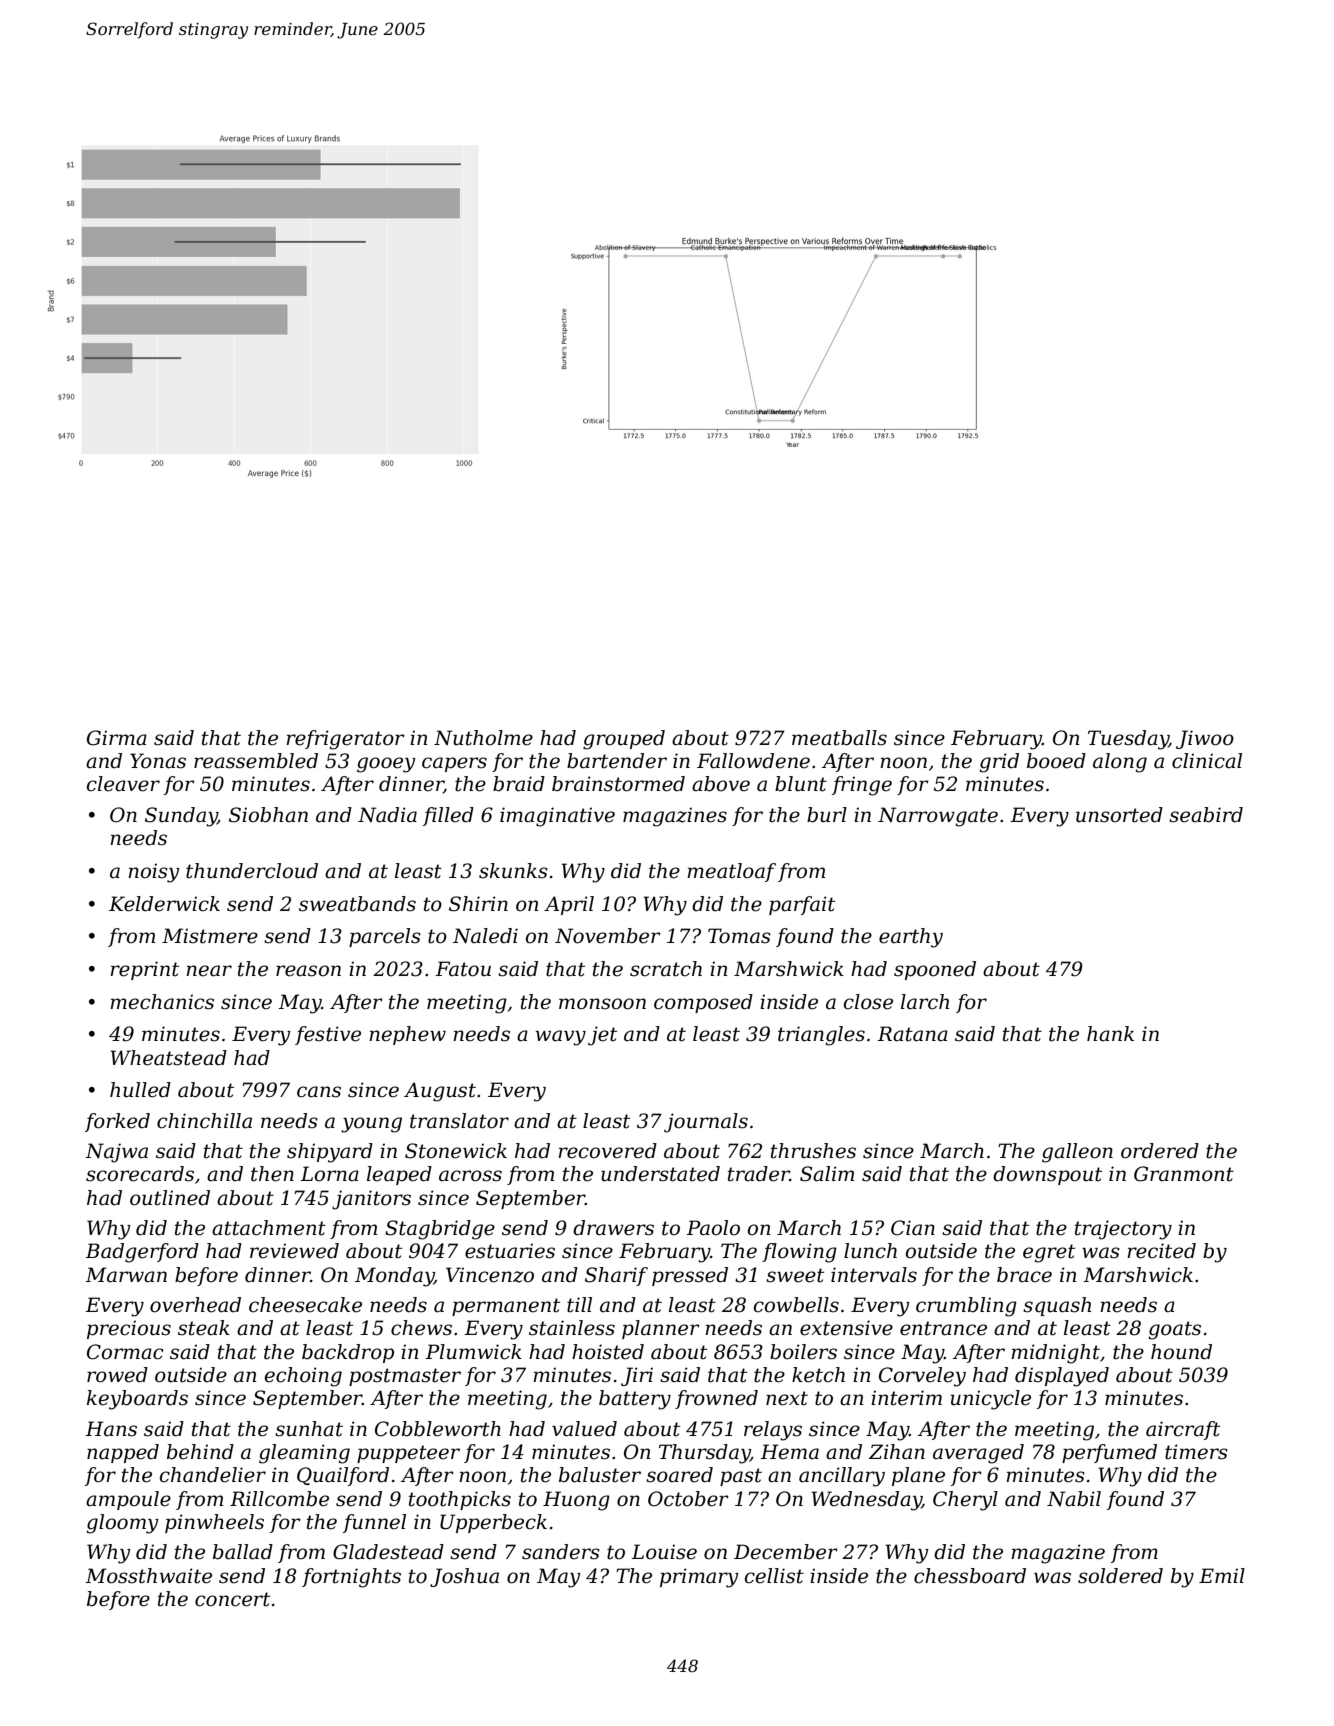  What do you see at coordinates (802, 905) in the screenshot?
I see `parfait` at bounding box center [802, 905].
